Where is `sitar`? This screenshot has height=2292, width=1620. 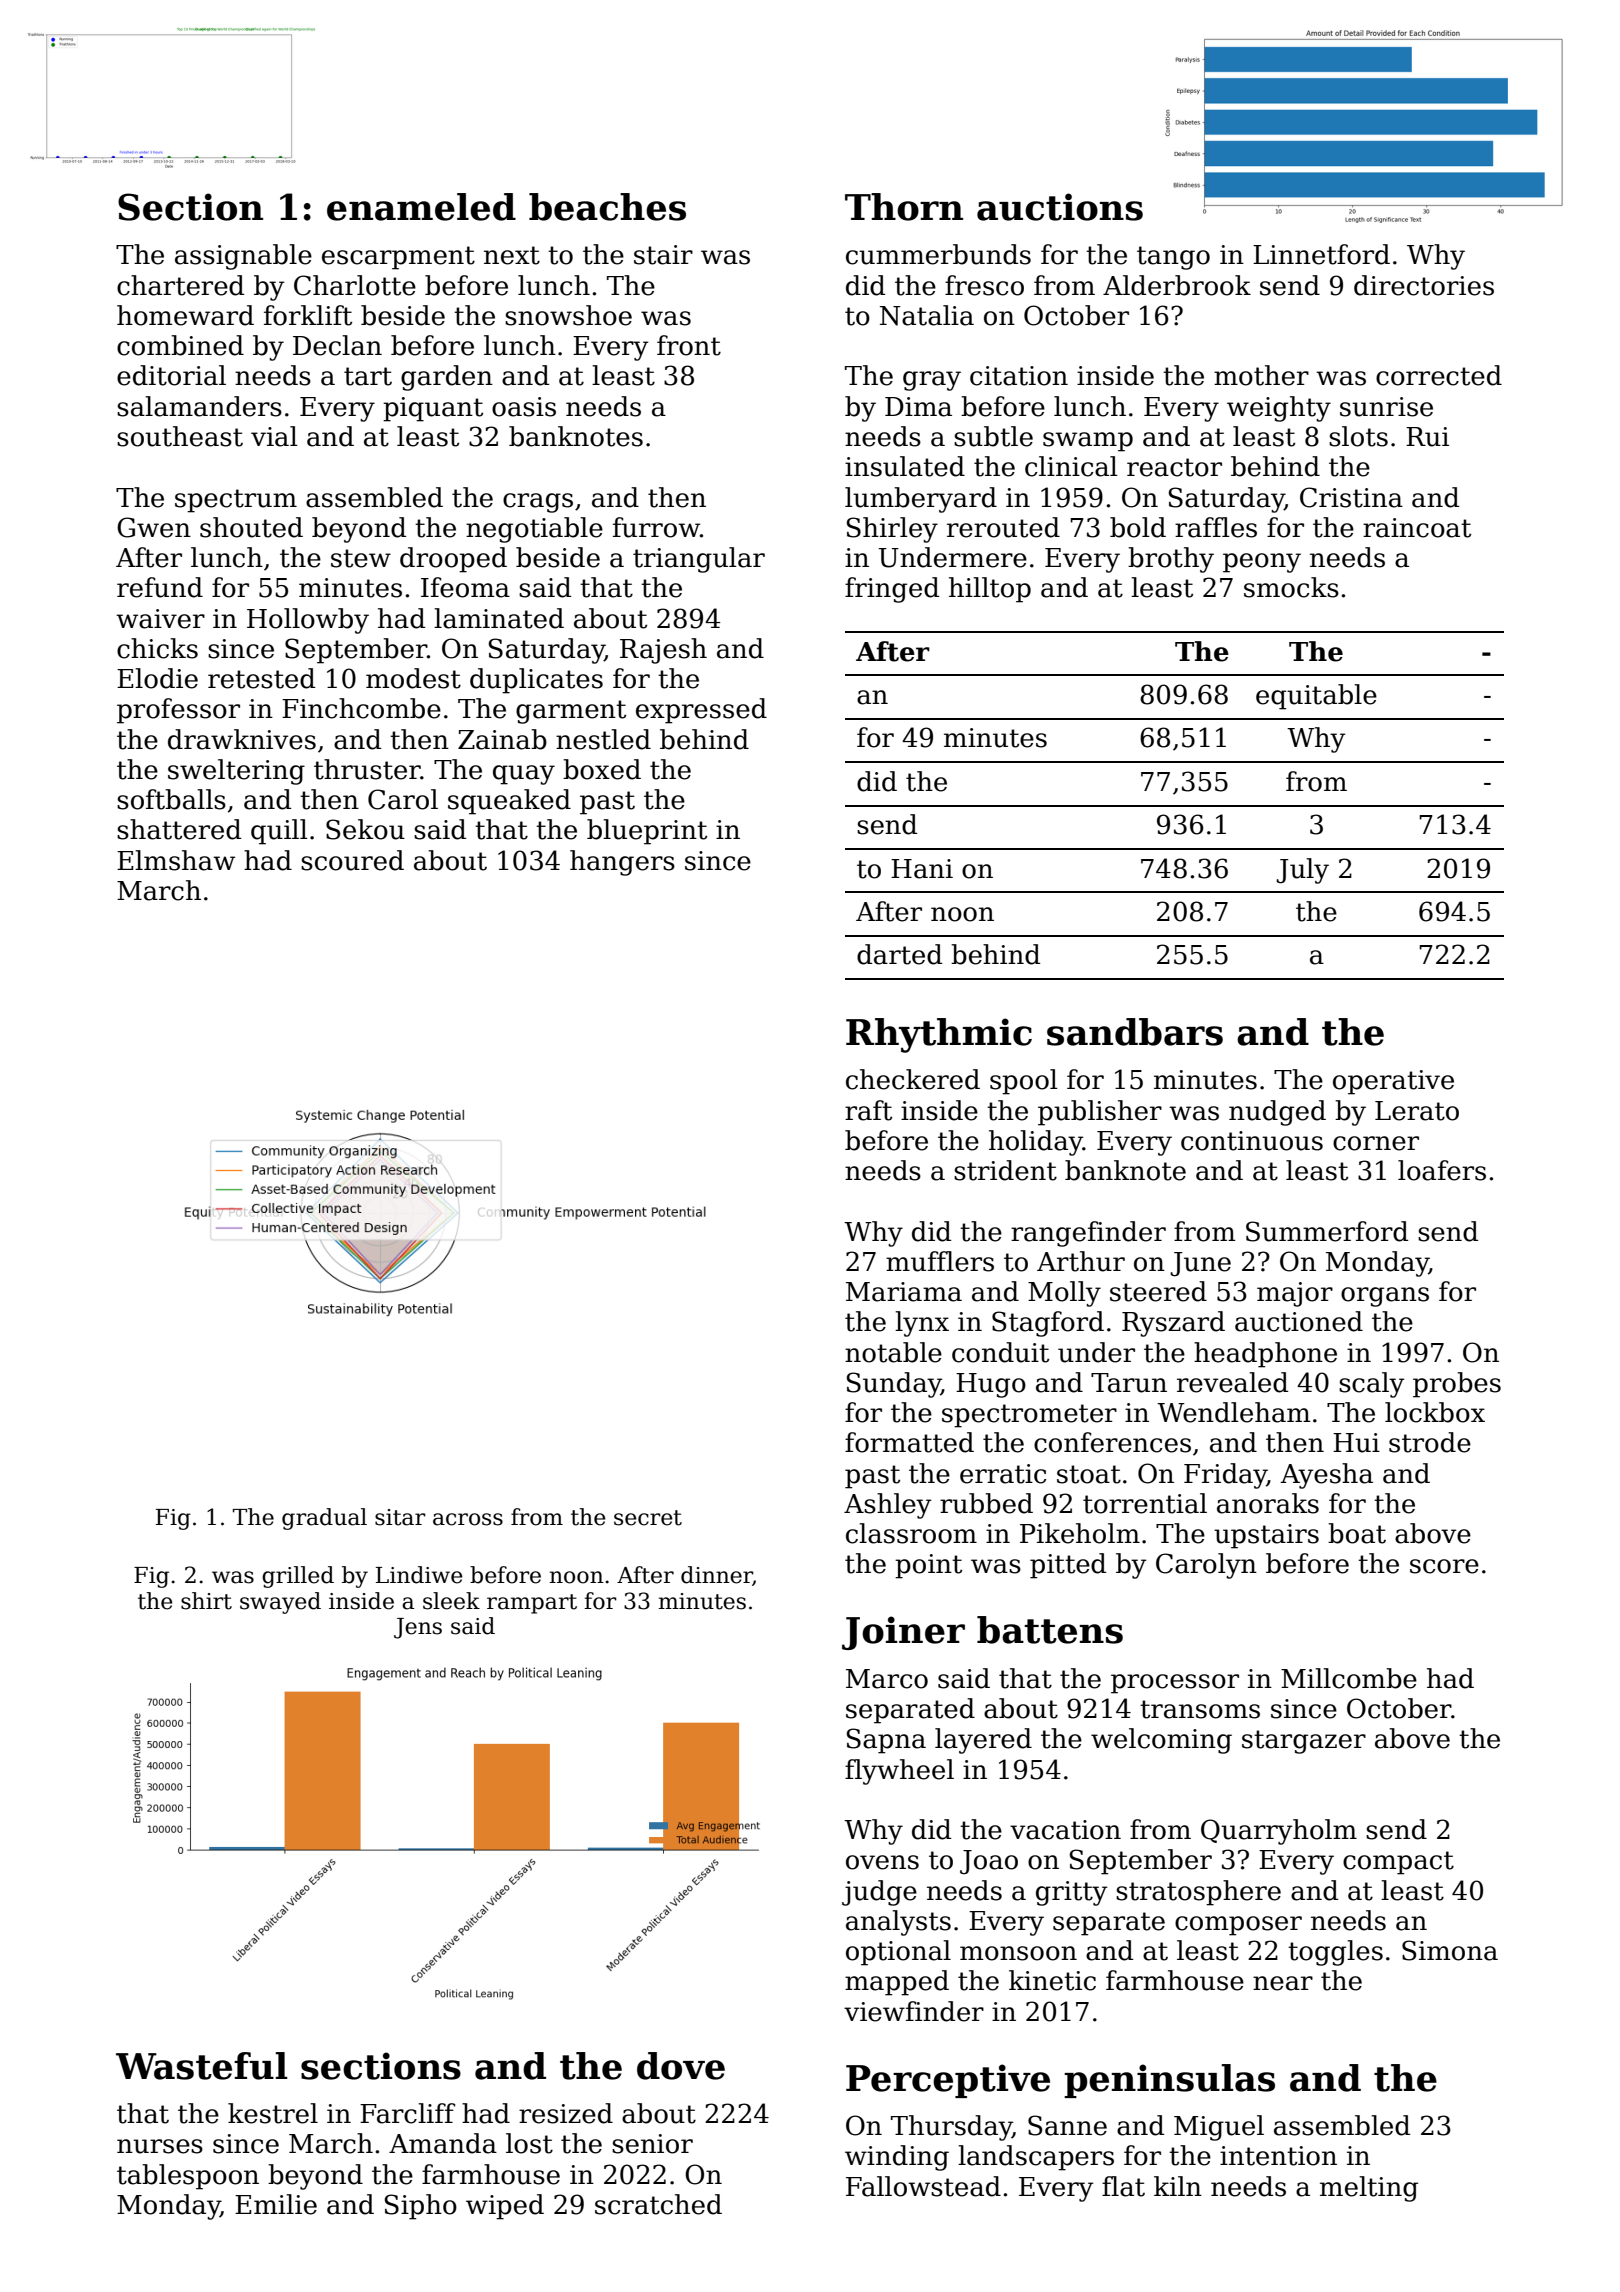 sitar is located at coordinates (400, 1517).
